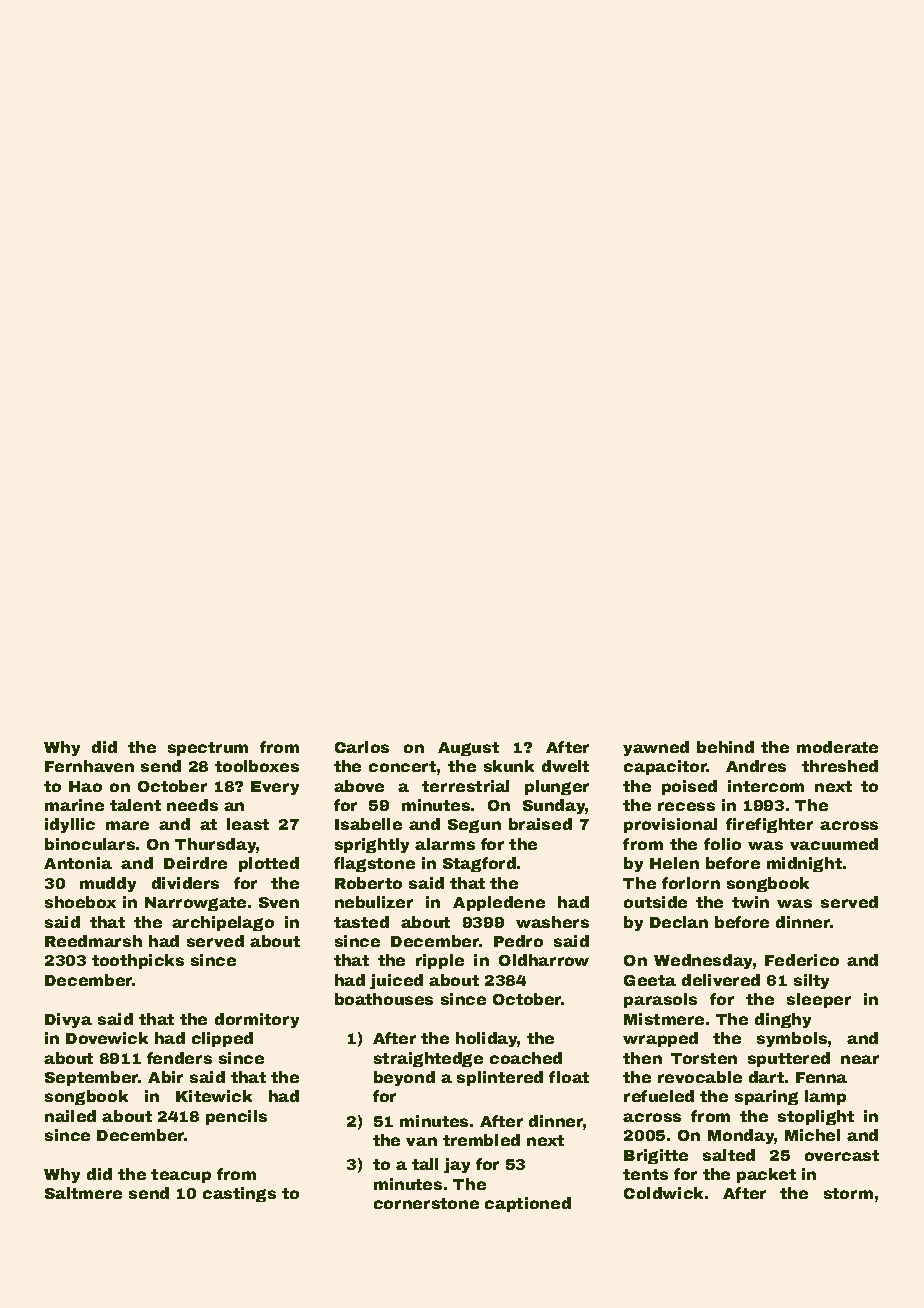  I want to click on dividers, so click(185, 883).
